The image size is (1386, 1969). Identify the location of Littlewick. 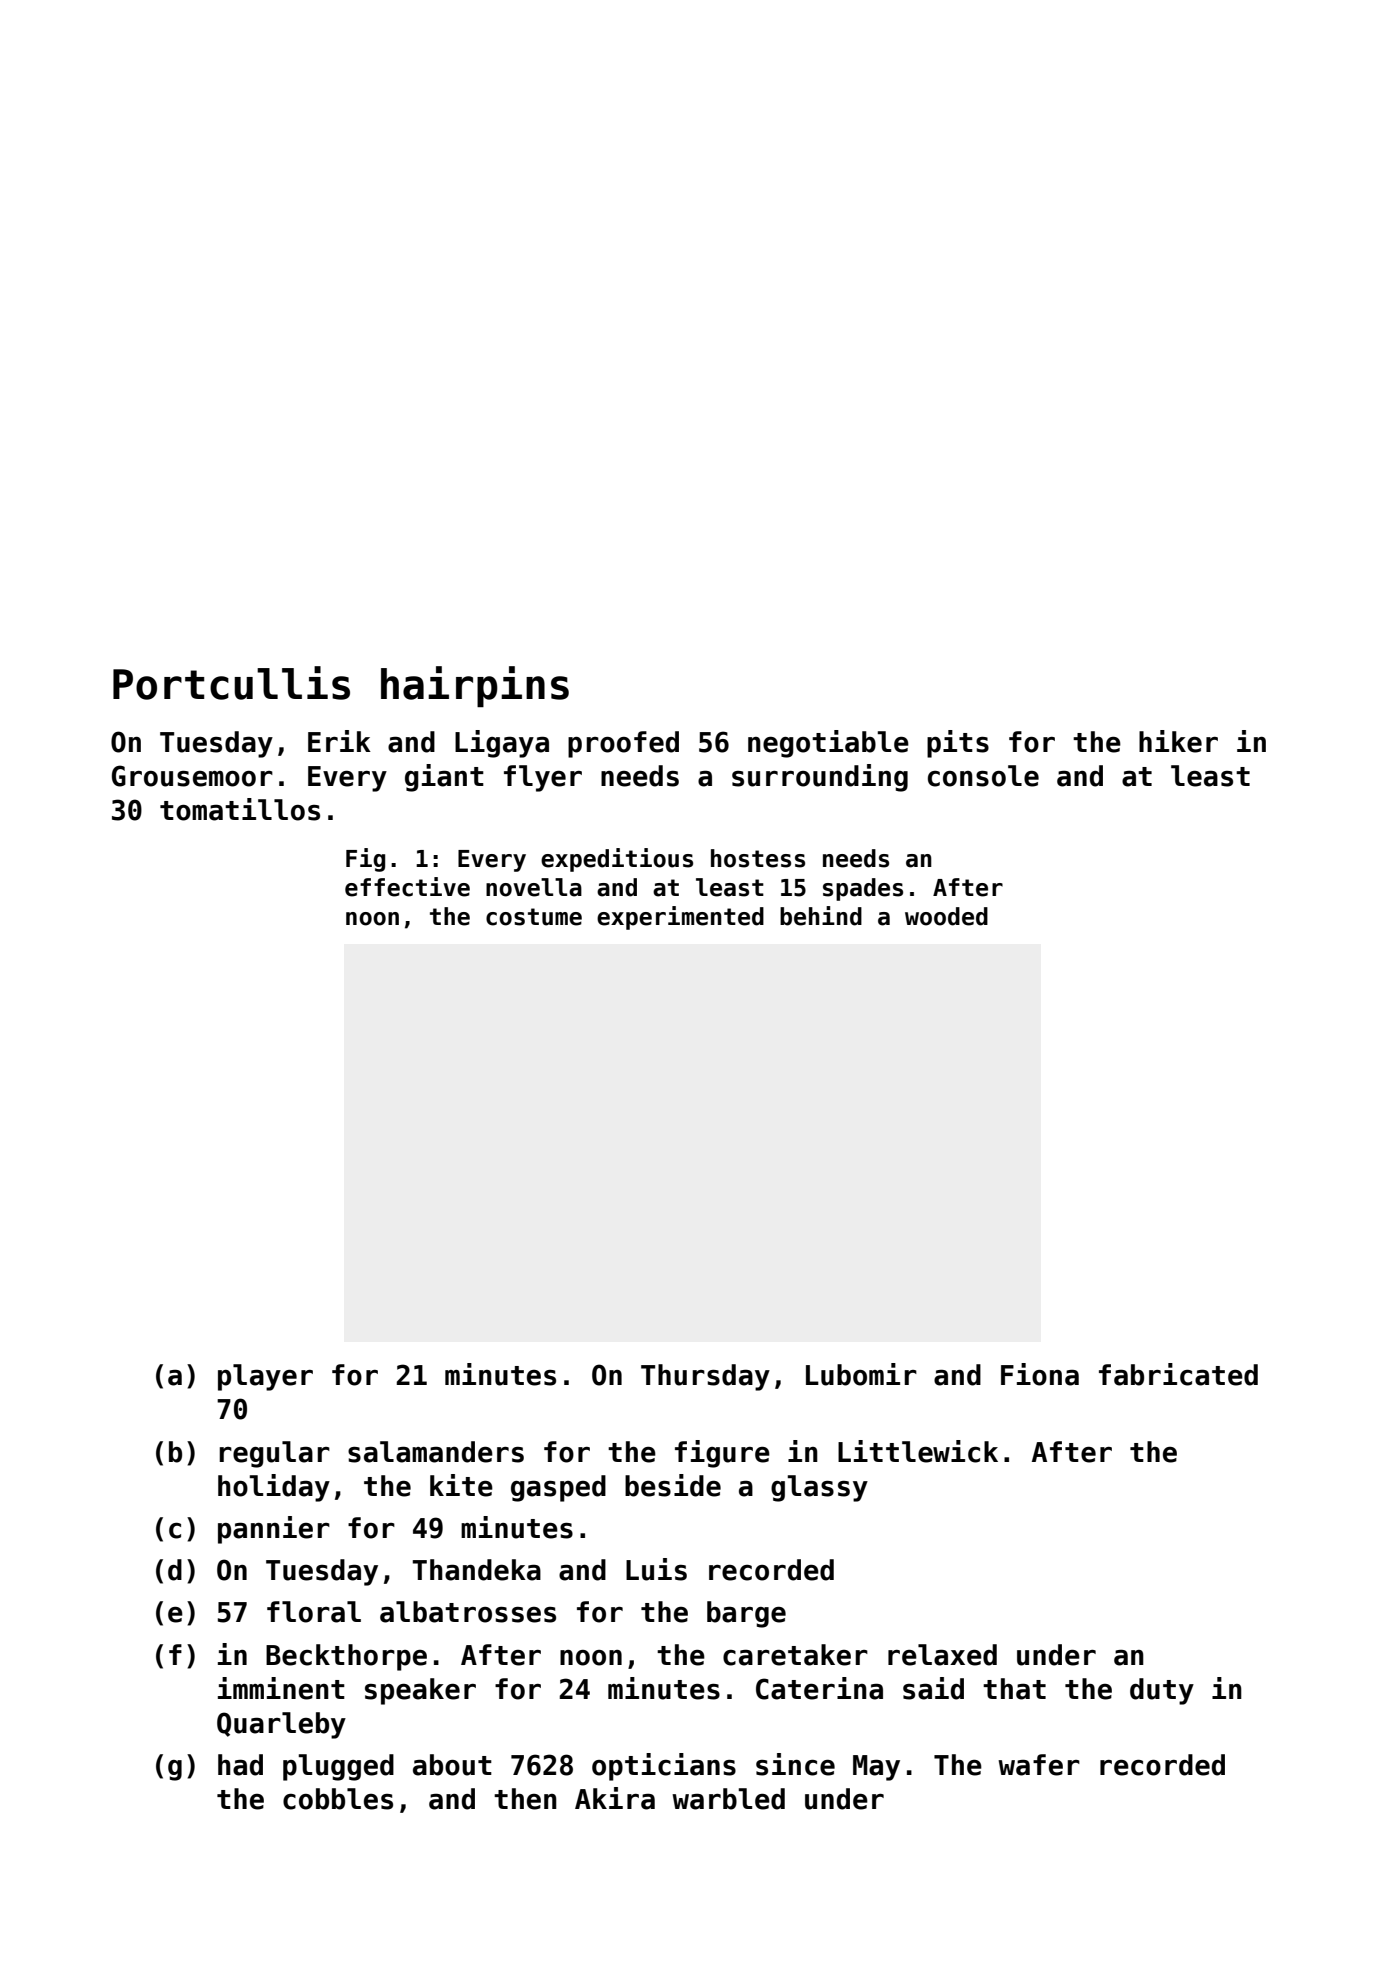
(918, 1451).
